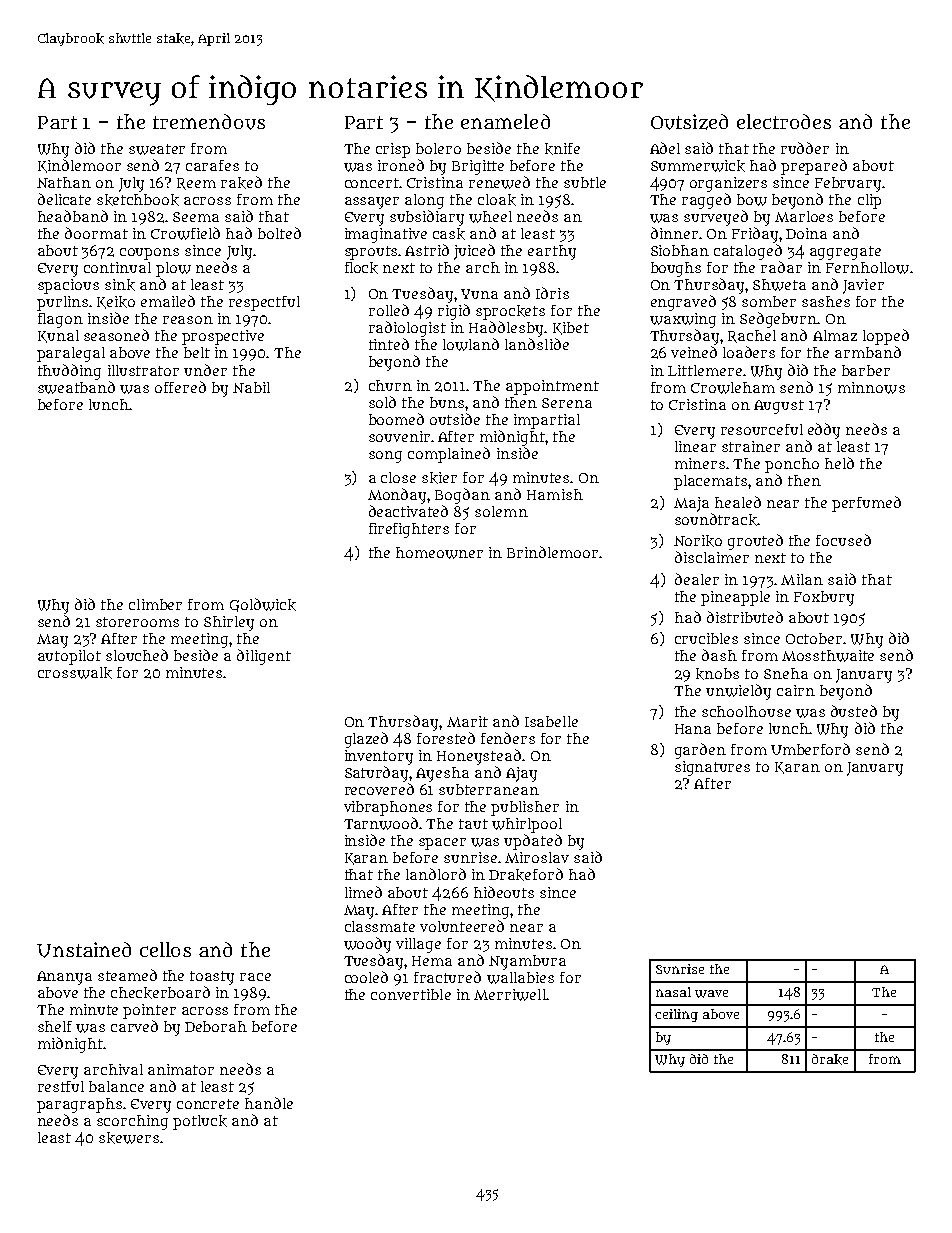 The height and width of the screenshot is (1233, 952). What do you see at coordinates (155, 604) in the screenshot?
I see `climber` at bounding box center [155, 604].
